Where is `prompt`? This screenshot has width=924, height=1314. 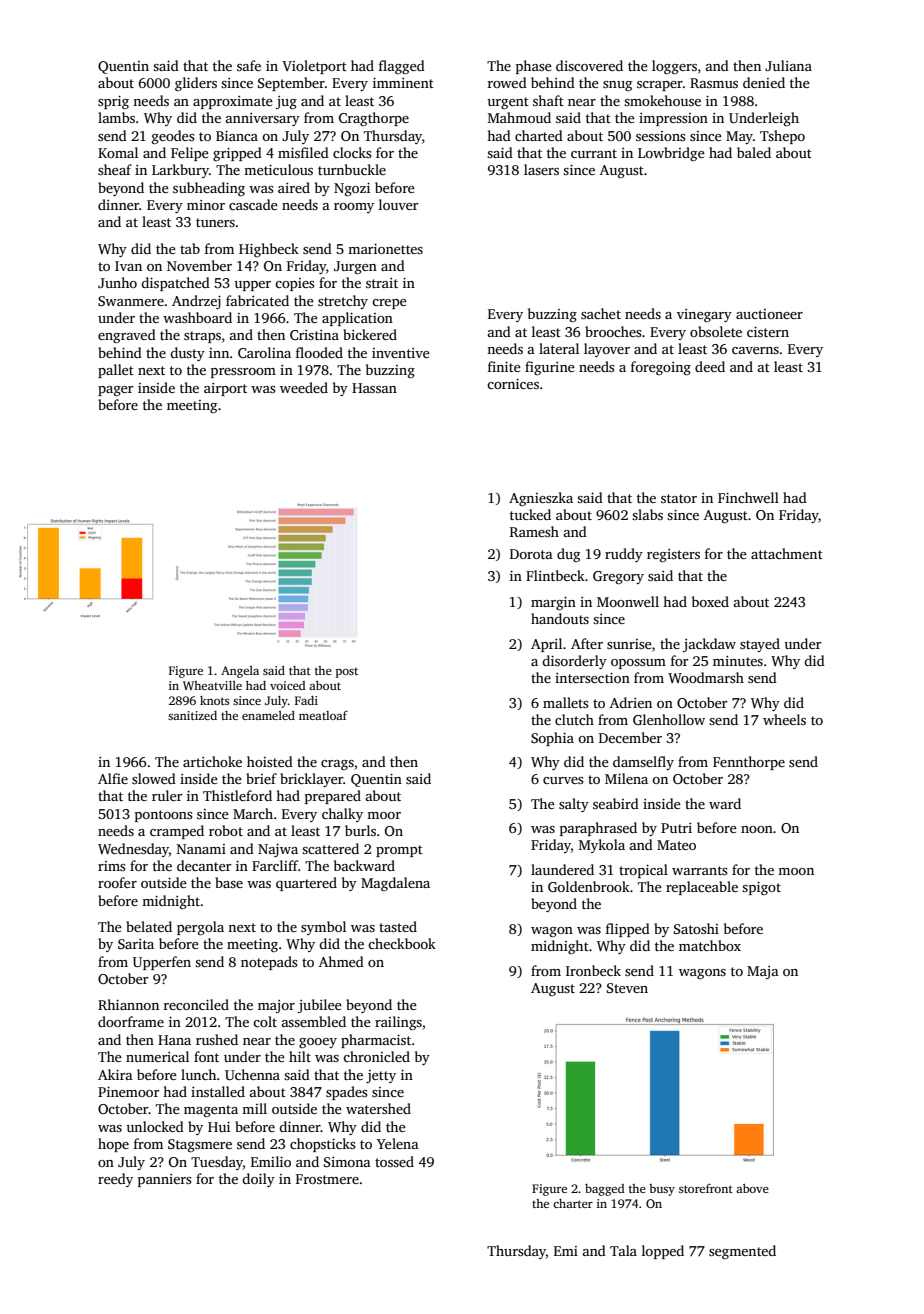 prompt is located at coordinates (399, 851).
